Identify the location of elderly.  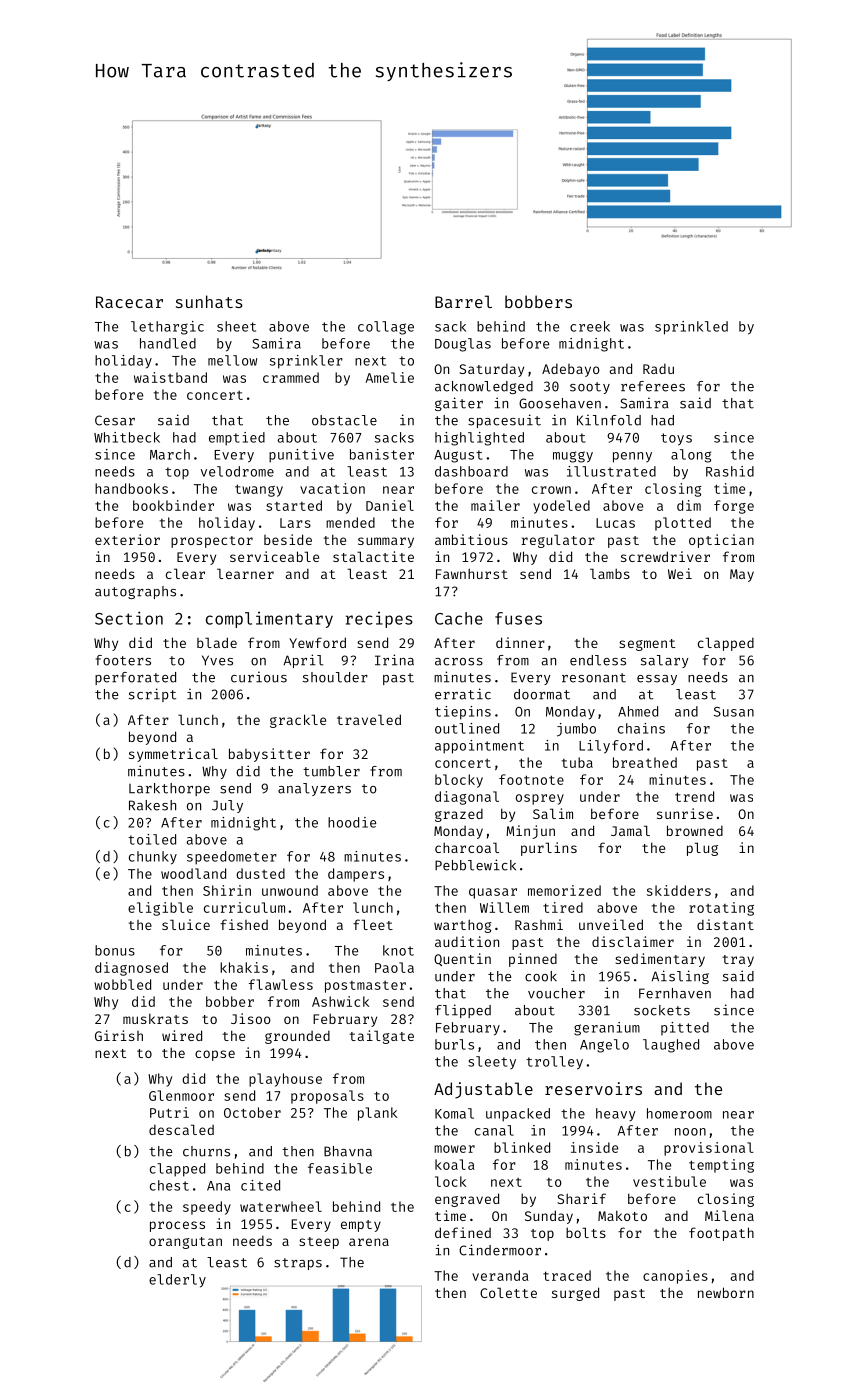
(177, 1281).
